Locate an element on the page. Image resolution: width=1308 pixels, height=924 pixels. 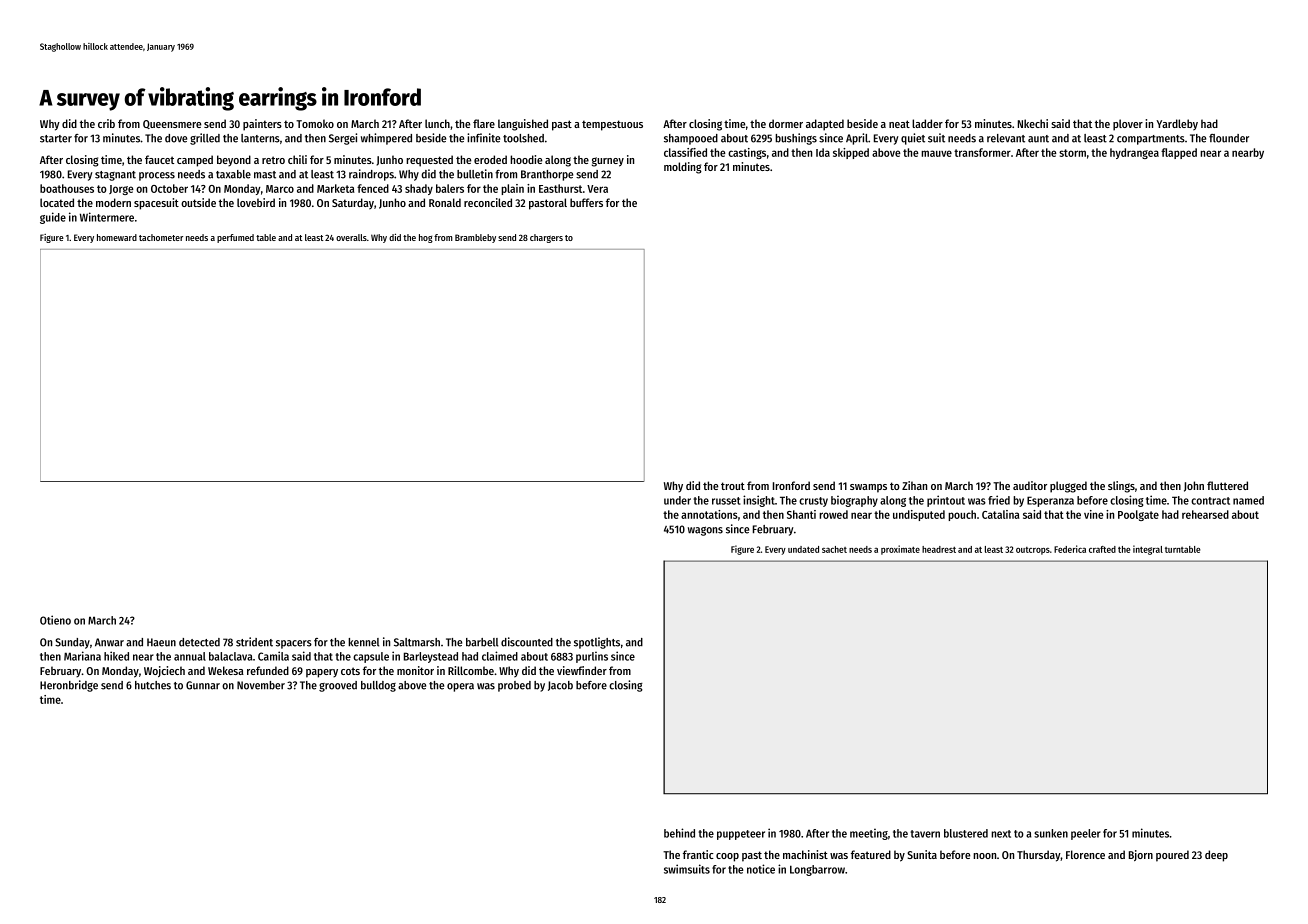
behind is located at coordinates (679, 833).
